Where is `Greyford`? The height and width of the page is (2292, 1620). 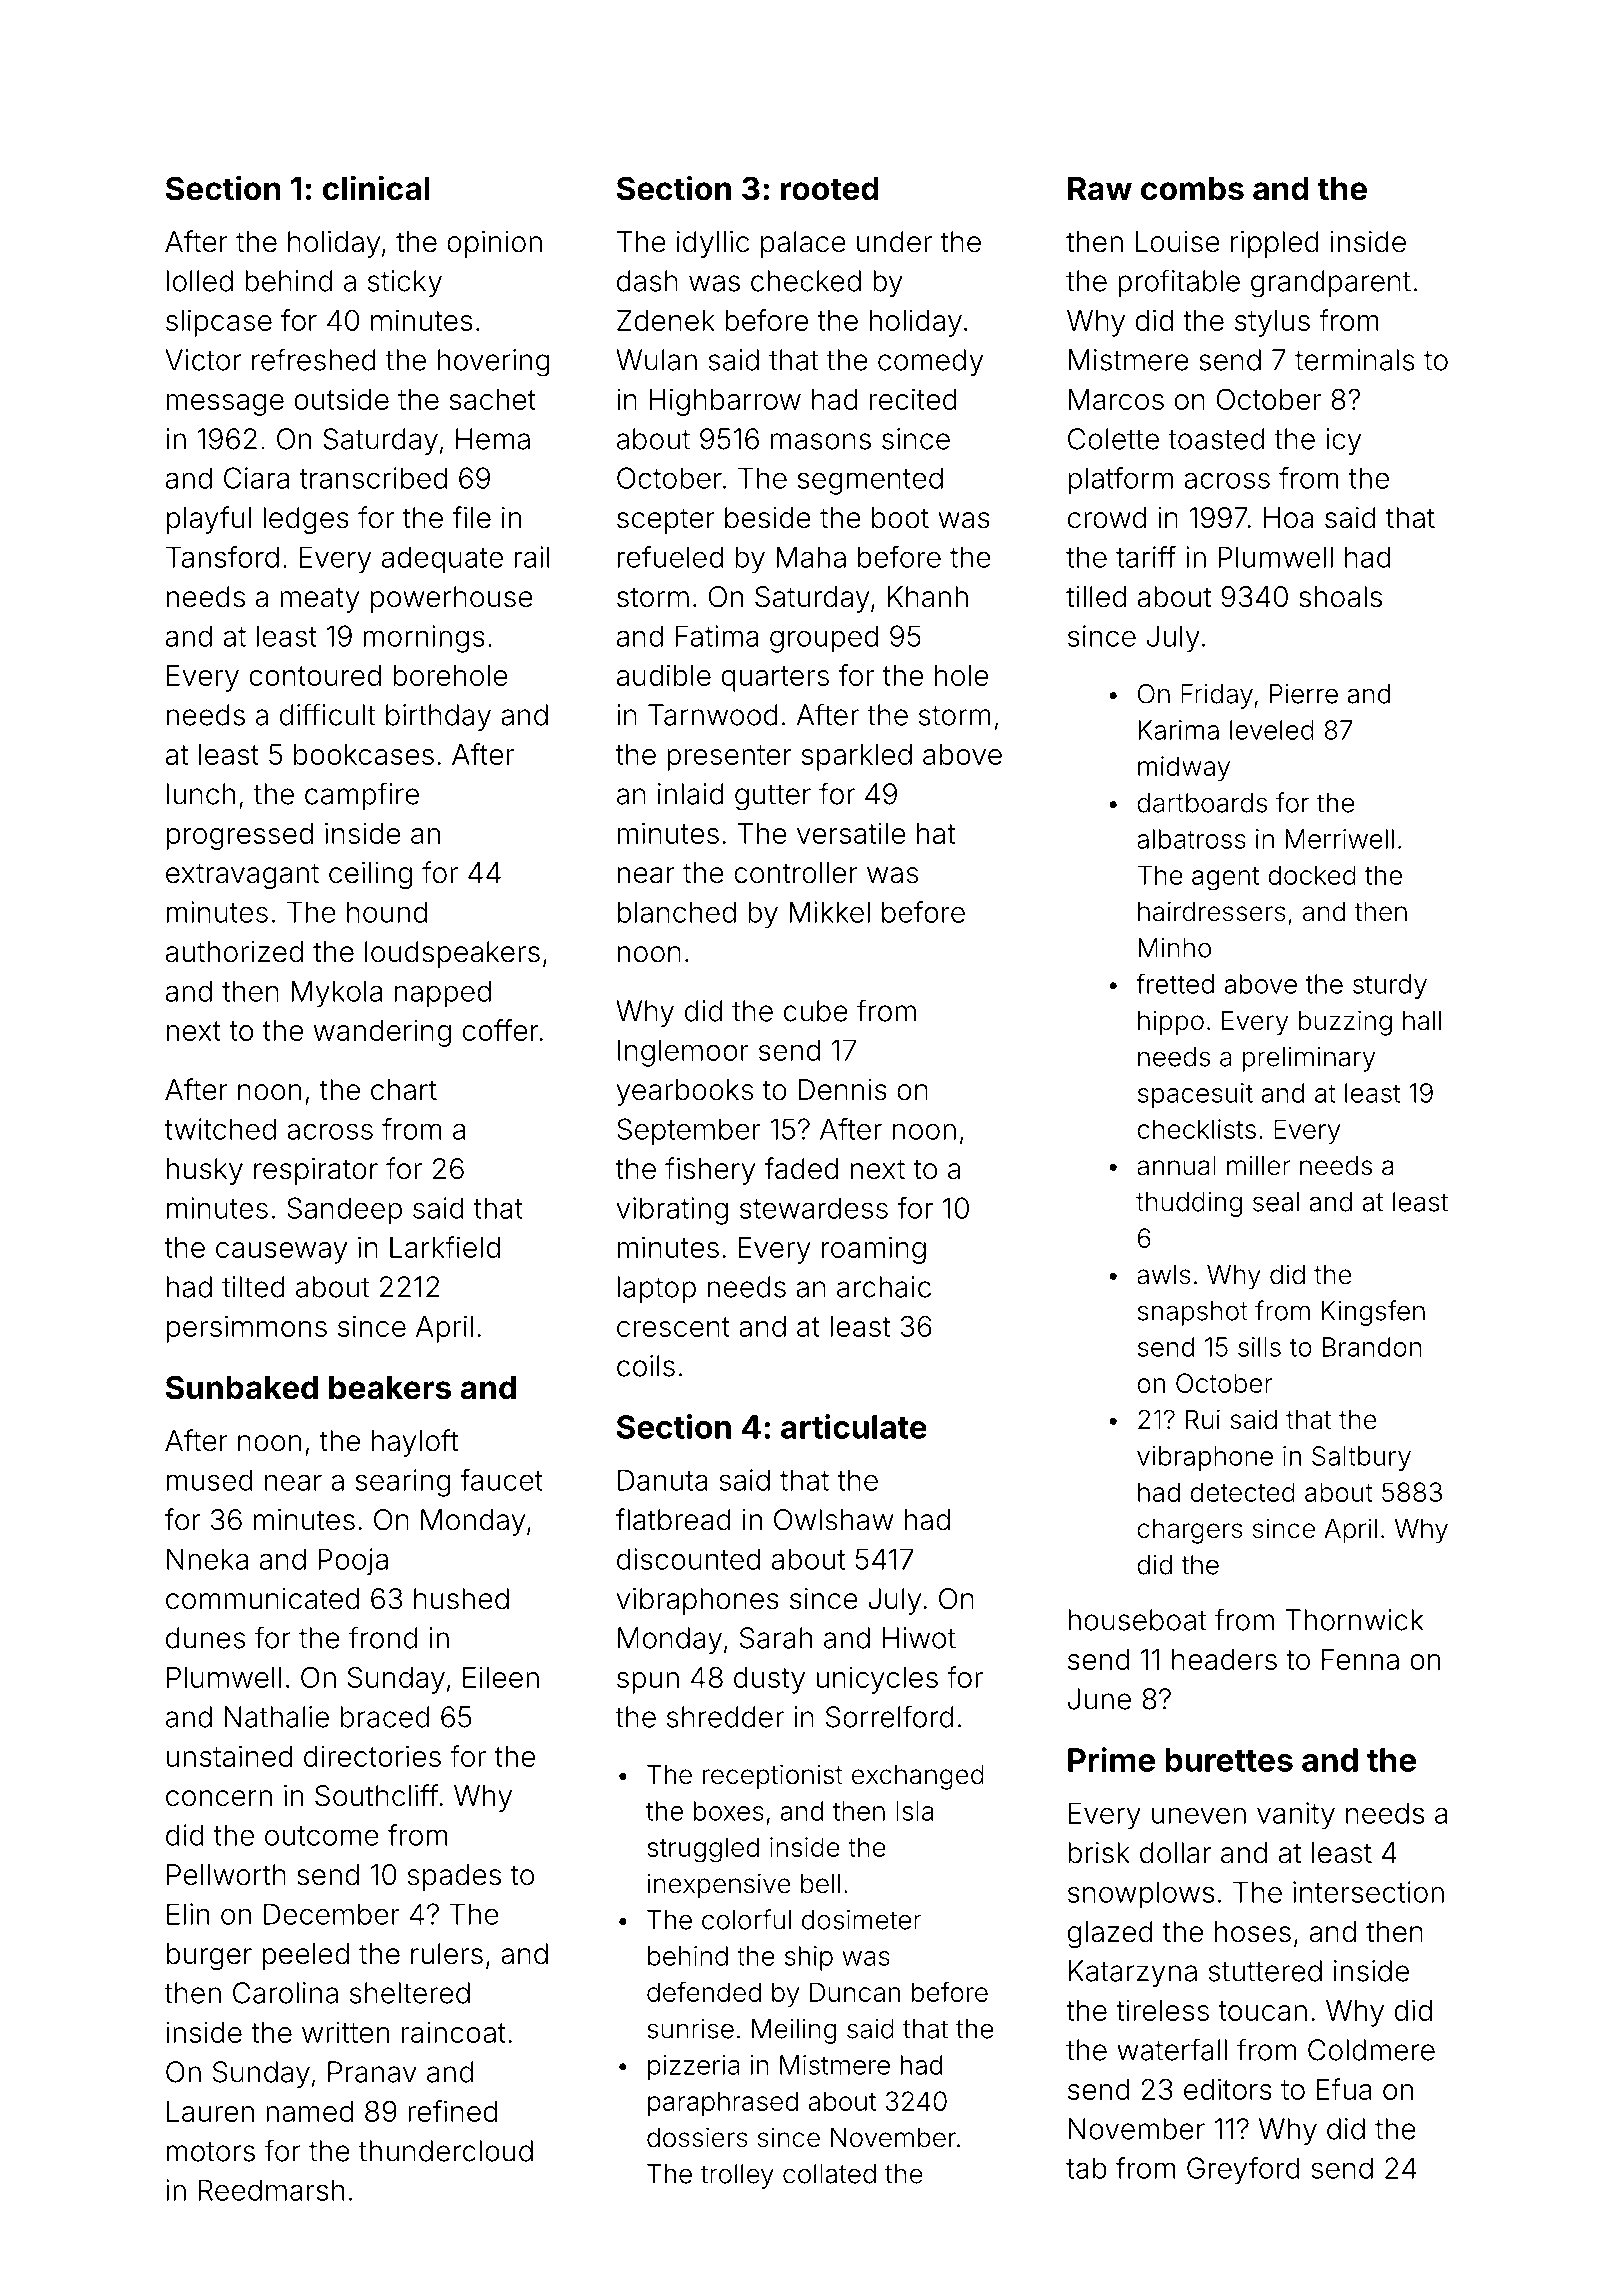 Greyford is located at coordinates (1243, 2171).
